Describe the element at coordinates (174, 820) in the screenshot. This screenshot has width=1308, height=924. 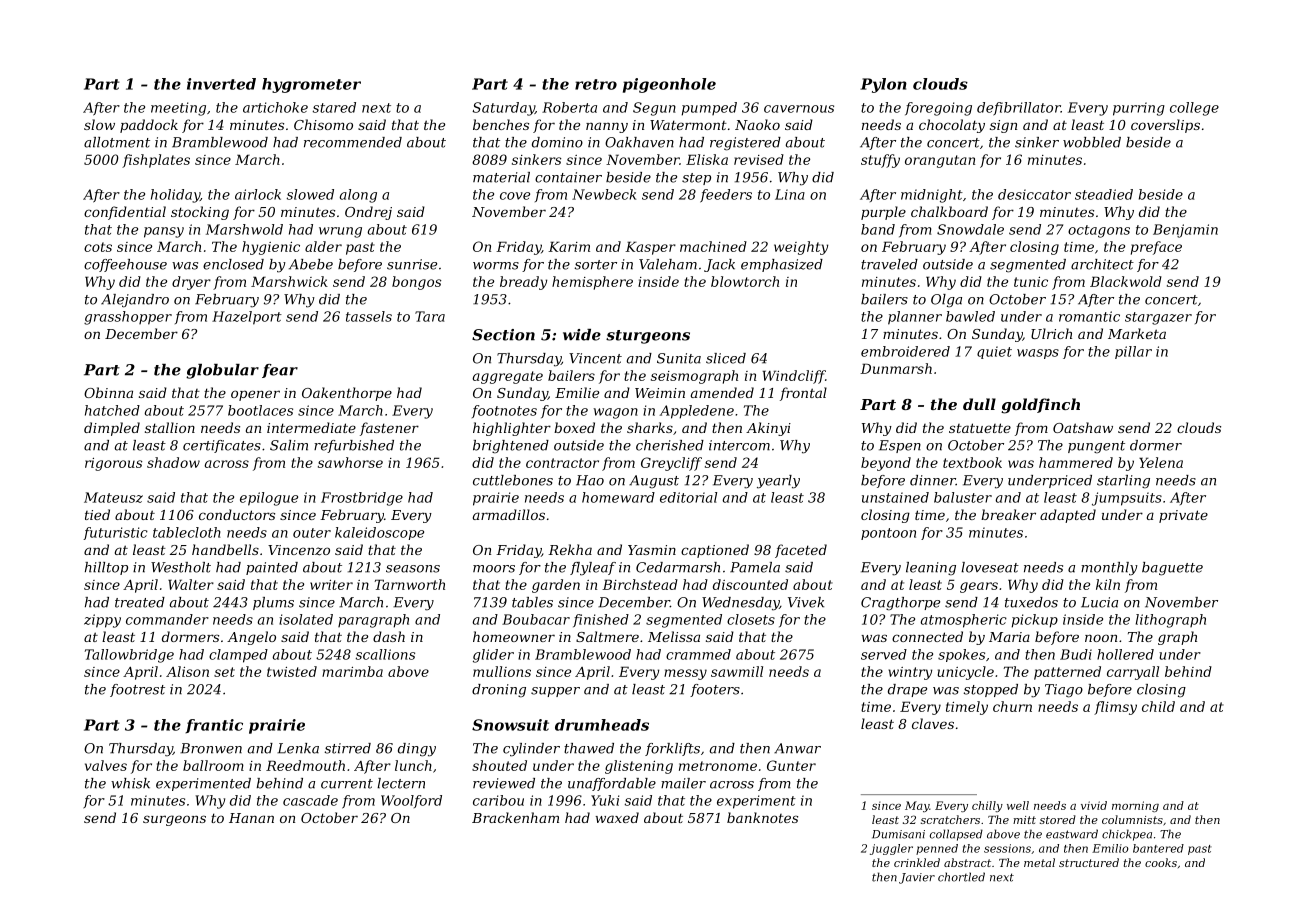
I see `surgeons` at that location.
